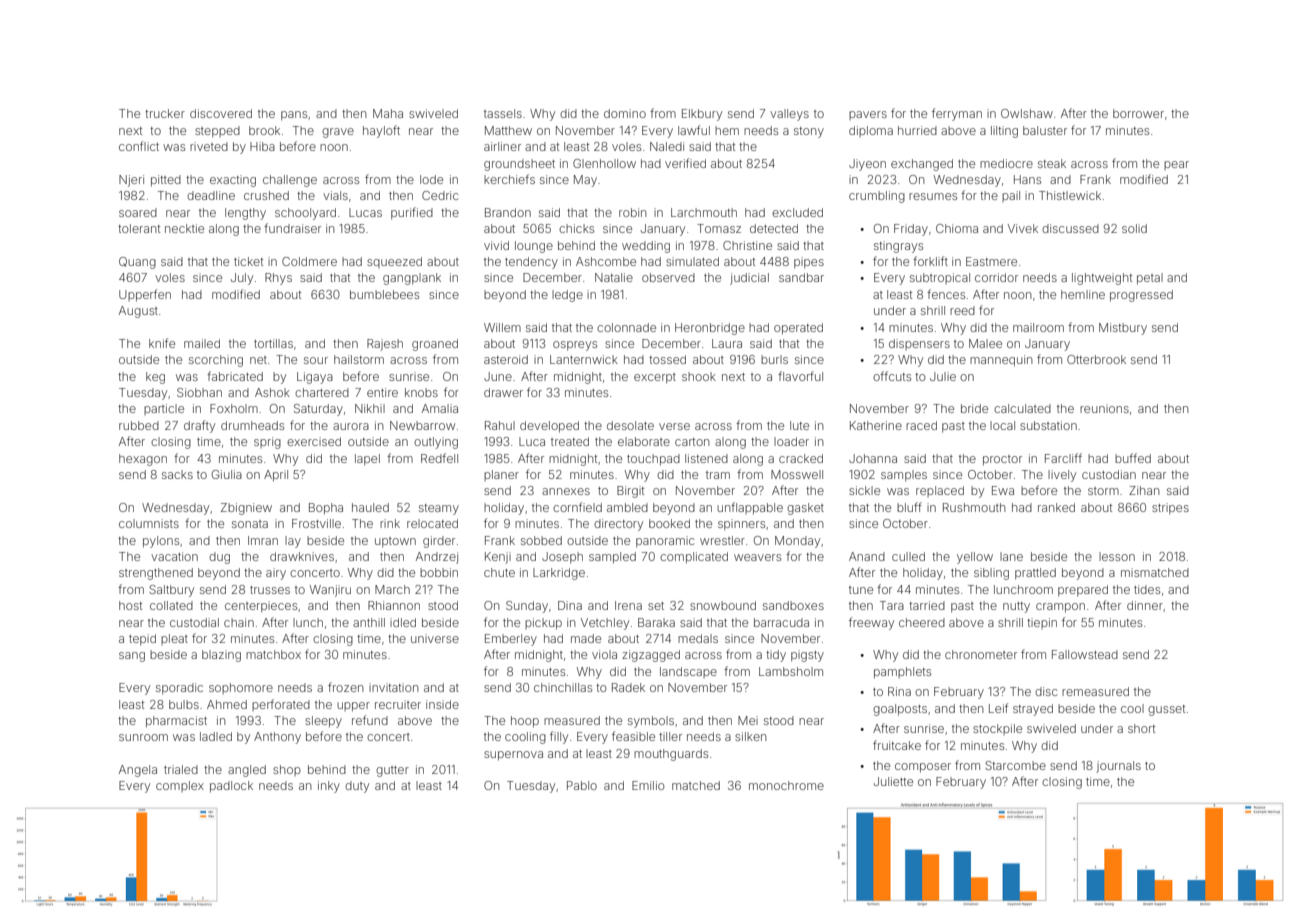  I want to click on Giulia, so click(227, 474).
